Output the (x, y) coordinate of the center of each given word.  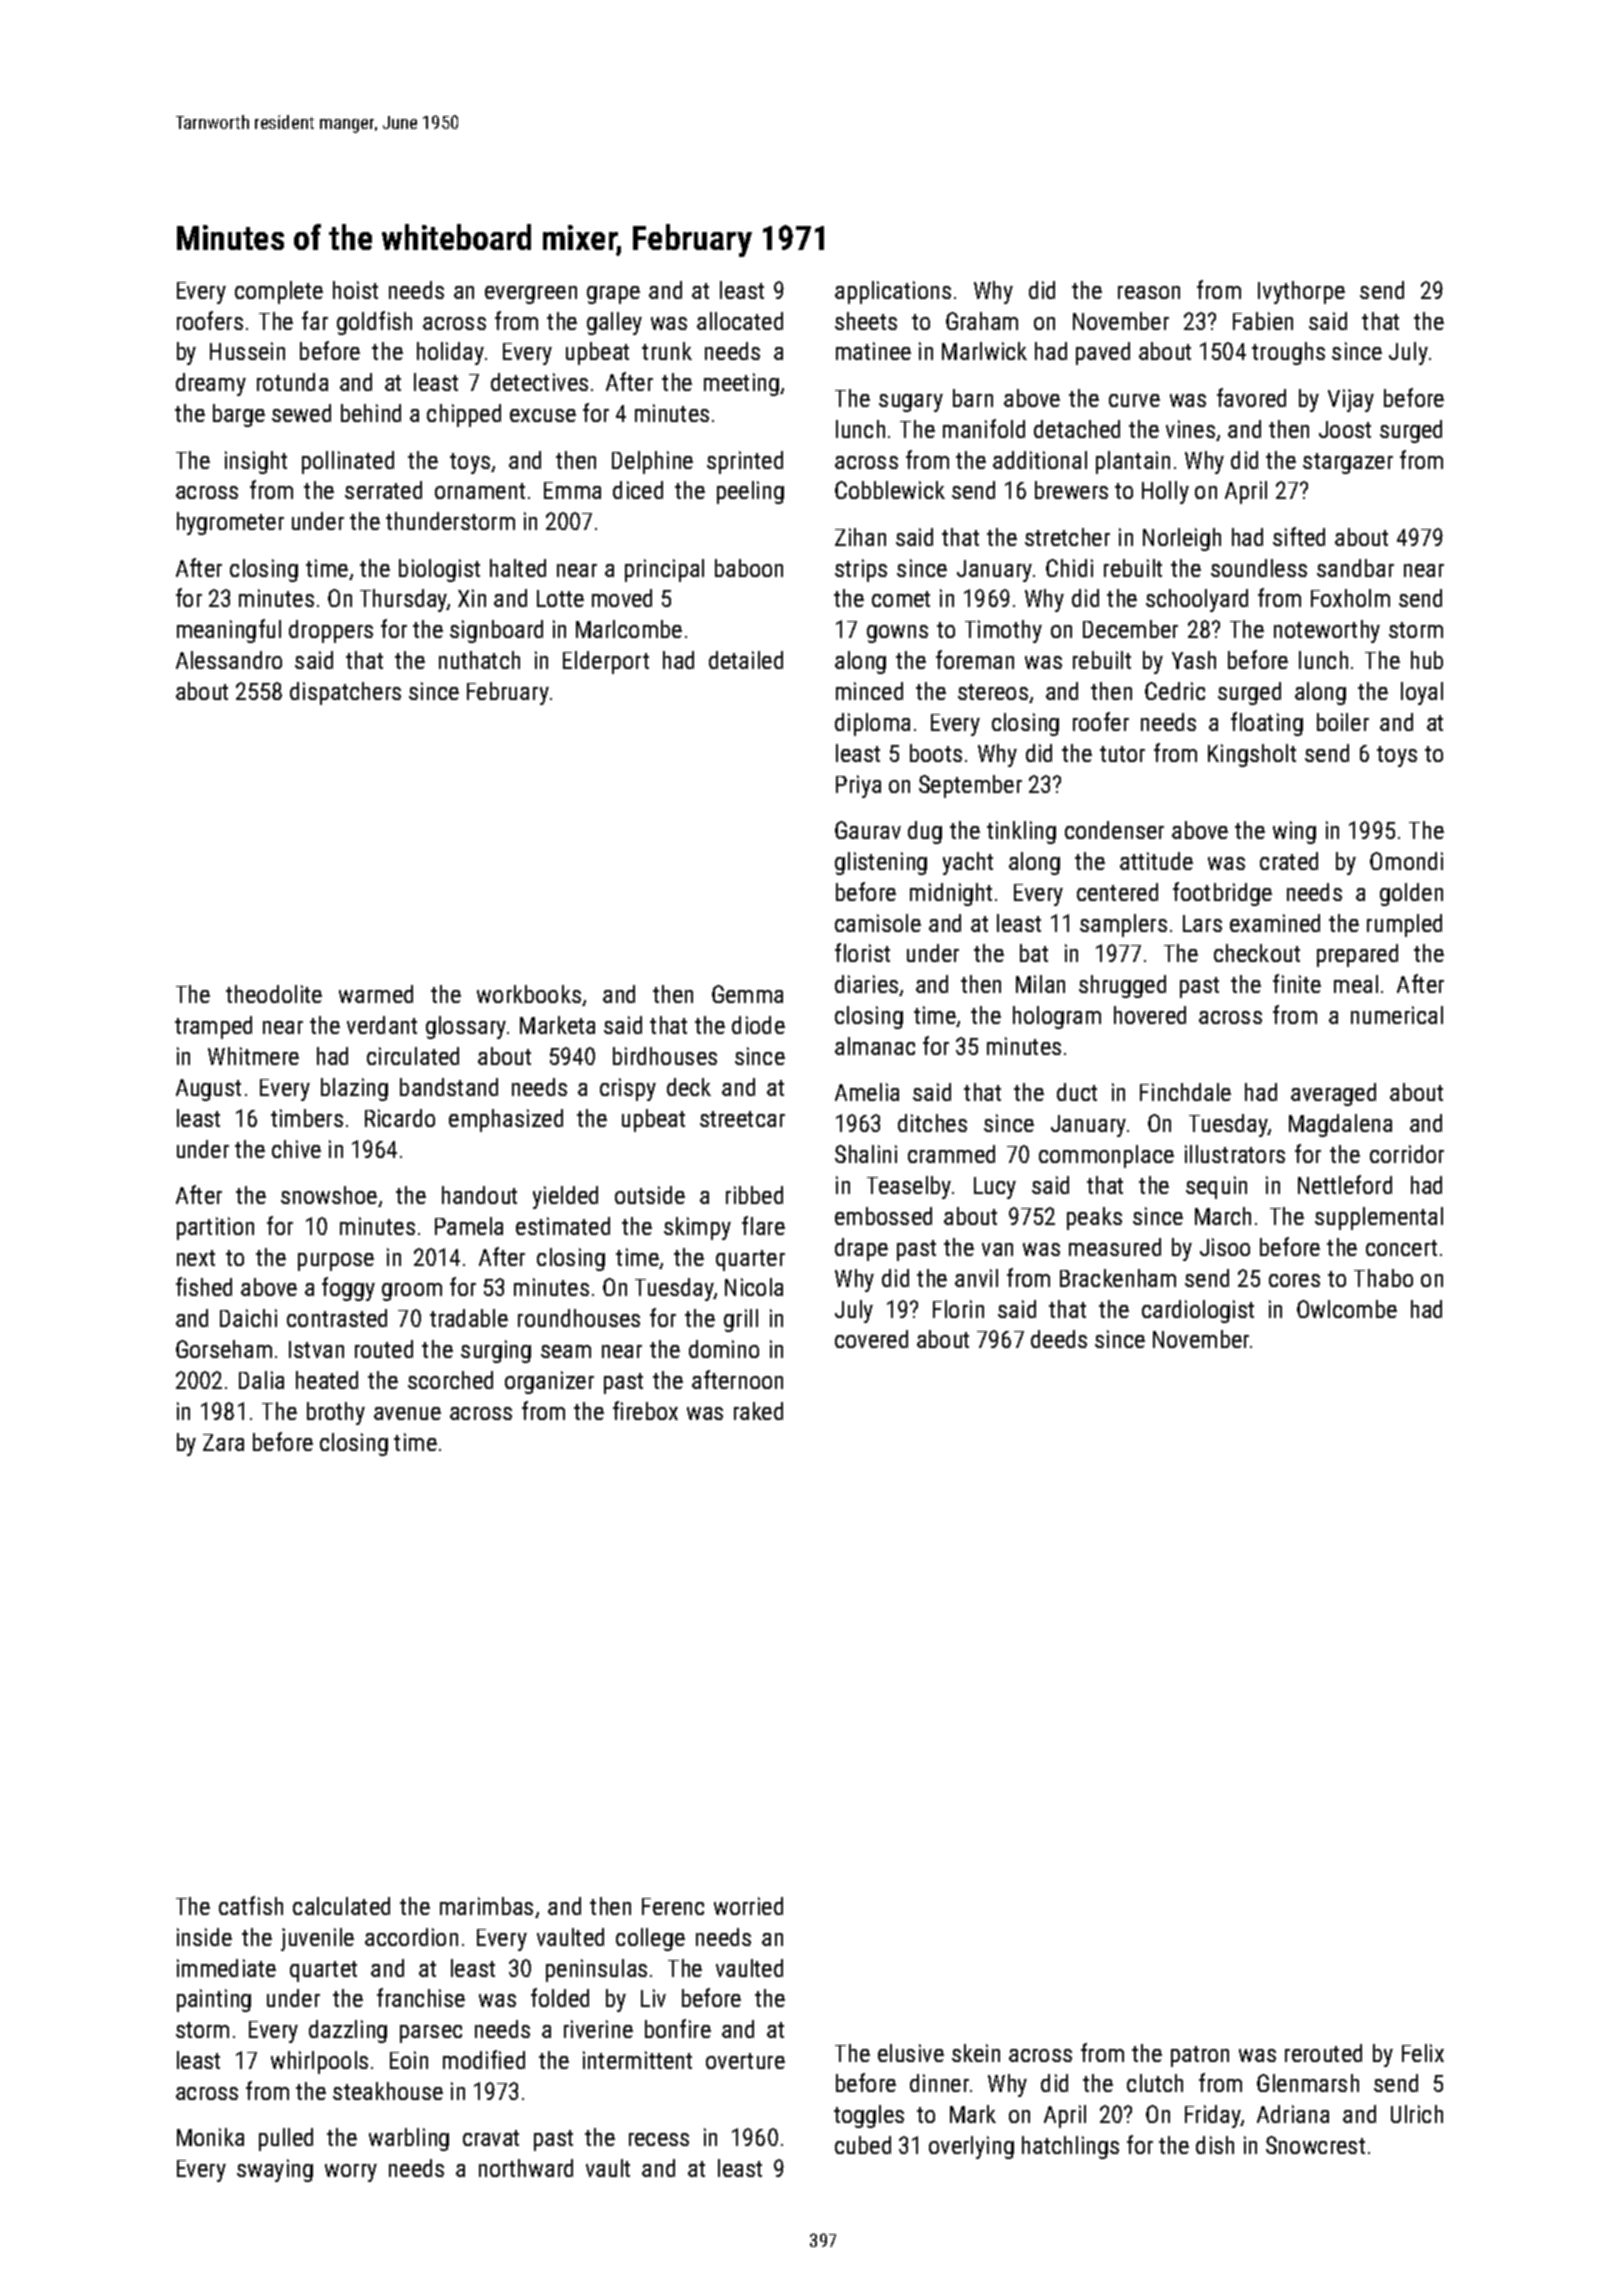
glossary (466, 1027)
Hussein (247, 351)
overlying (971, 2147)
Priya (858, 786)
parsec (431, 2034)
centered (1117, 892)
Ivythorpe (1301, 292)
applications (893, 292)
